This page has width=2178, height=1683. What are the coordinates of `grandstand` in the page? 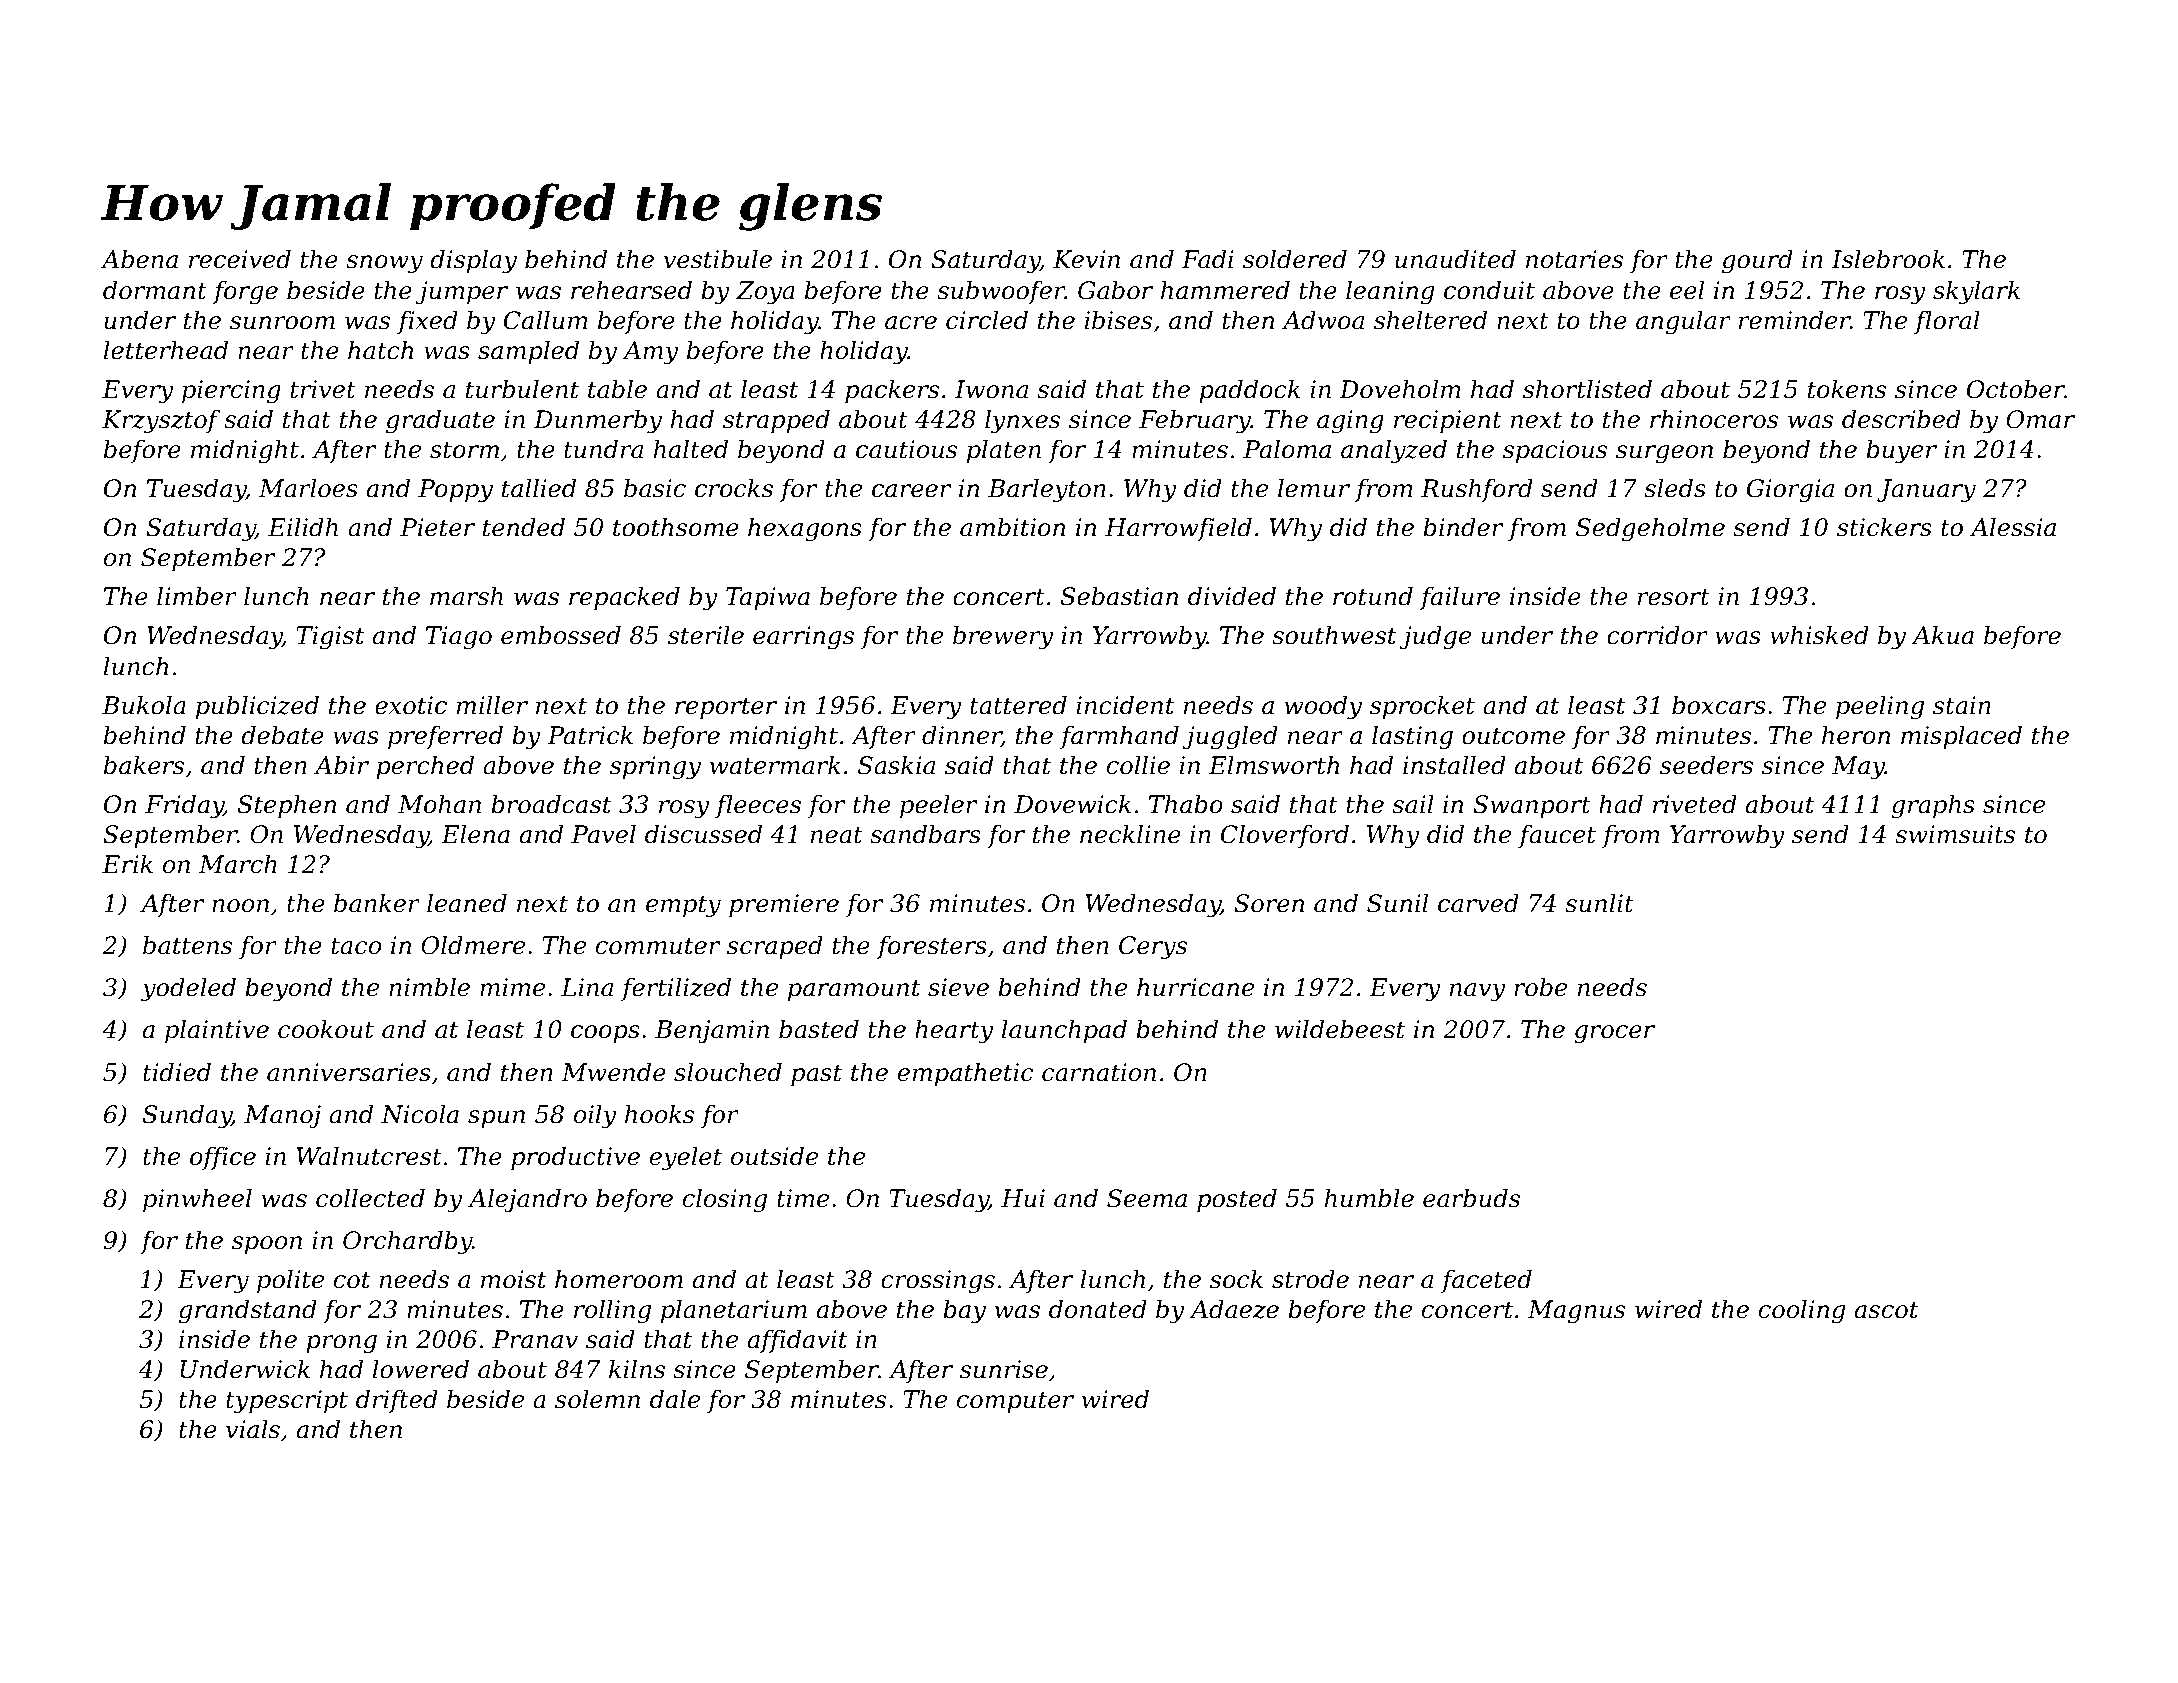 It's located at (248, 1311).
